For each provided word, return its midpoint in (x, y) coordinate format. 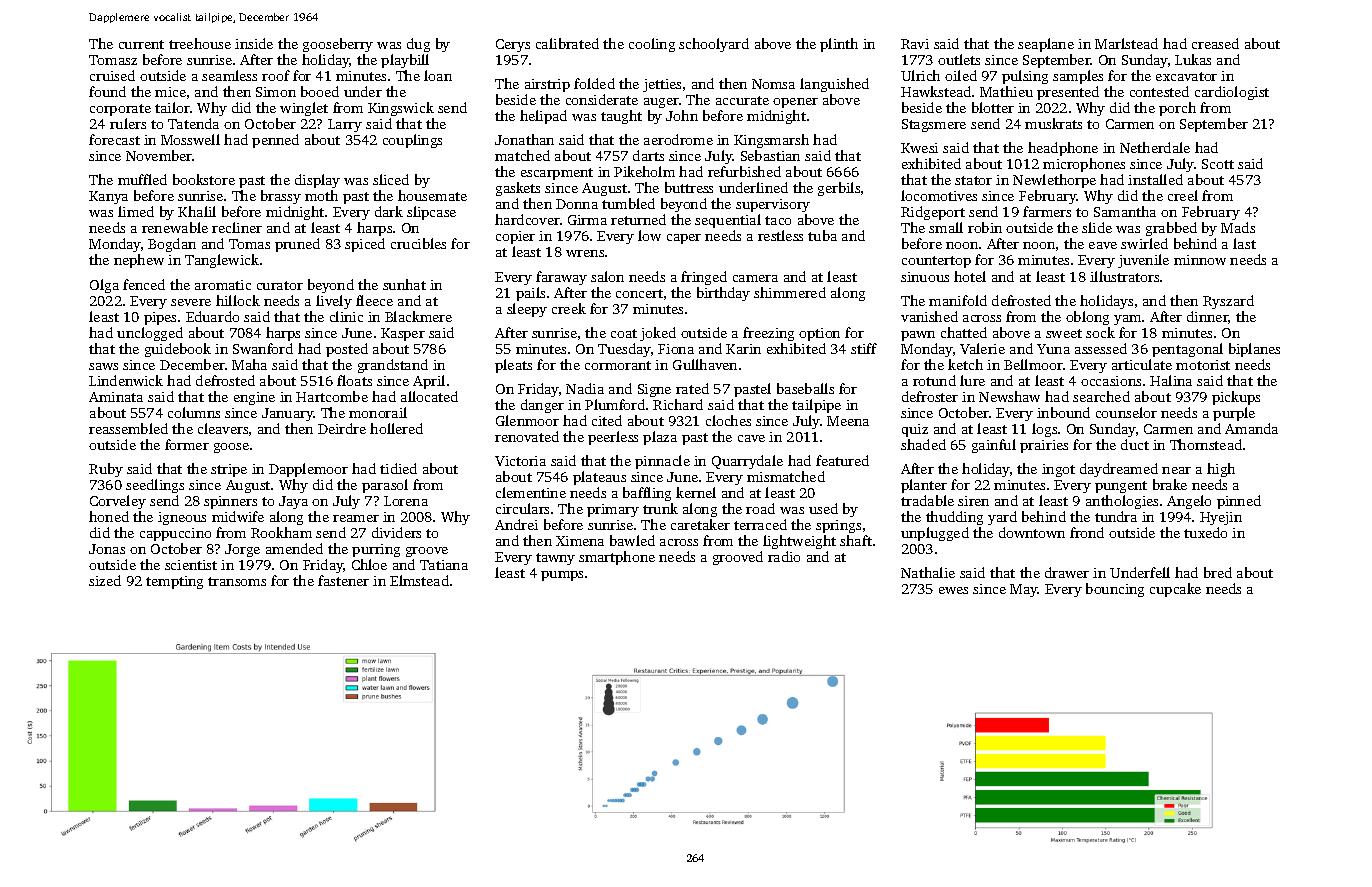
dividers (396, 532)
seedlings (155, 486)
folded (594, 83)
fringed (704, 278)
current (141, 44)
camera (755, 278)
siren (973, 501)
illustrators (1124, 276)
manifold (958, 300)
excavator (1186, 76)
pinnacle (662, 462)
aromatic (223, 285)
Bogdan (172, 245)
